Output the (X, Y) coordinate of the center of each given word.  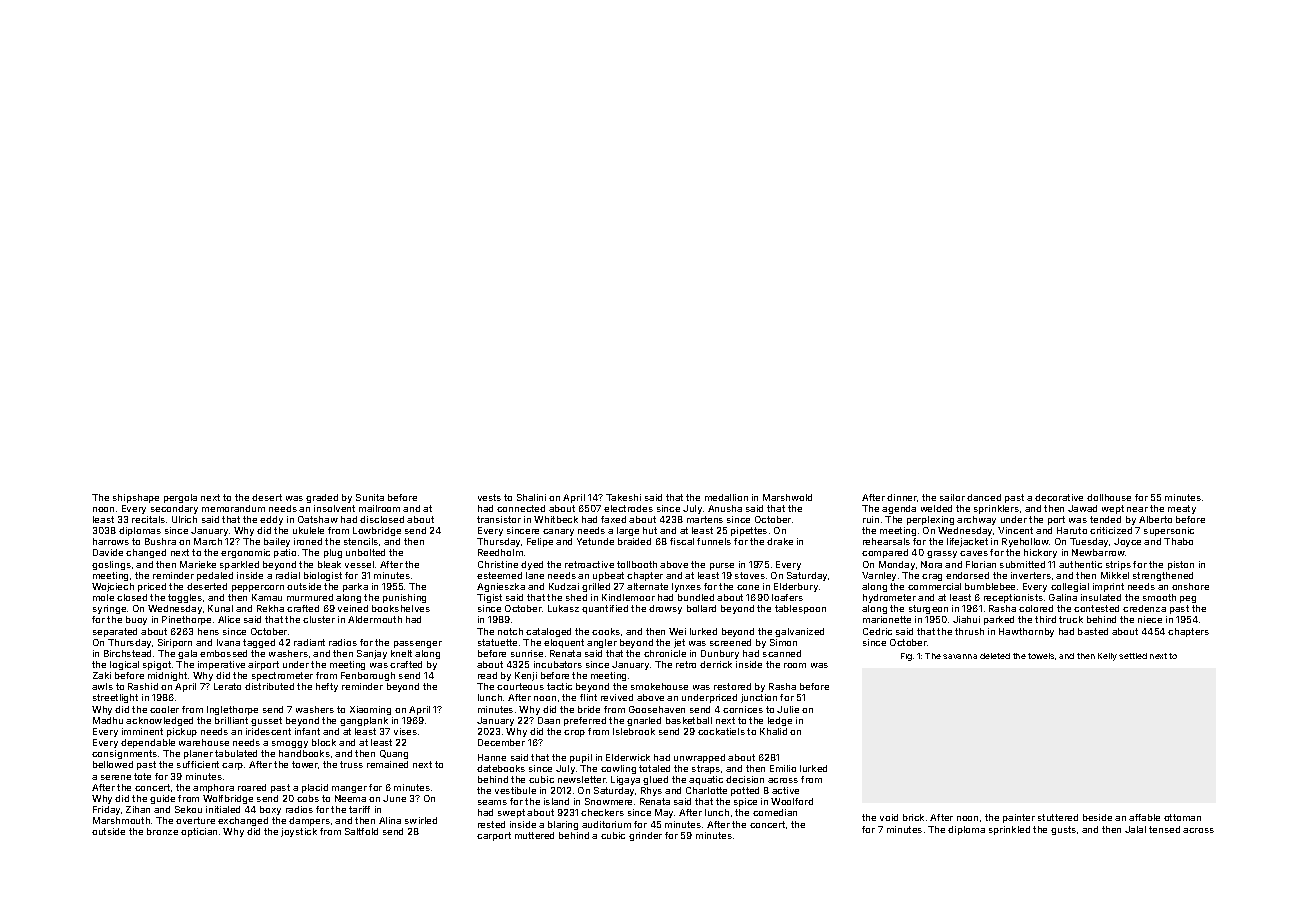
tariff (359, 809)
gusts (1063, 830)
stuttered (1058, 817)
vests (489, 497)
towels (1041, 656)
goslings (111, 565)
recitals (148, 519)
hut (650, 530)
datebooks (501, 768)
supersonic (1169, 531)
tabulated (236, 753)
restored (732, 686)
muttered (534, 835)
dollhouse (1109, 497)
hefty (327, 687)
